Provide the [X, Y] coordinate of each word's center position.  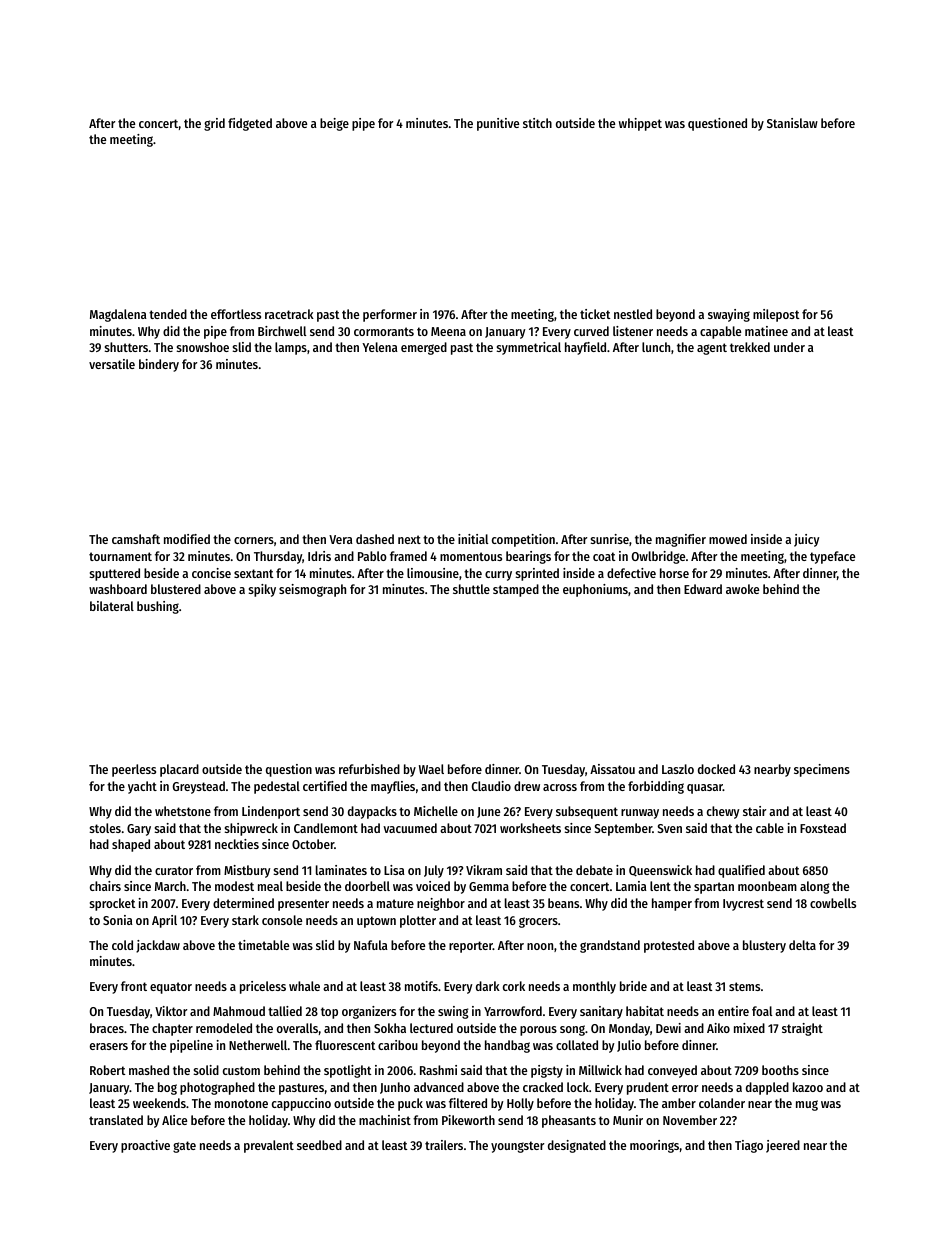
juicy [807, 540]
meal [270, 886]
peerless [134, 770]
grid [214, 124]
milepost [776, 315]
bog [167, 1088]
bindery [159, 365]
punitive [498, 124]
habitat [645, 1011]
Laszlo [678, 769]
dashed [375, 539]
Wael [431, 769]
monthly [594, 987]
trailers [444, 1145]
